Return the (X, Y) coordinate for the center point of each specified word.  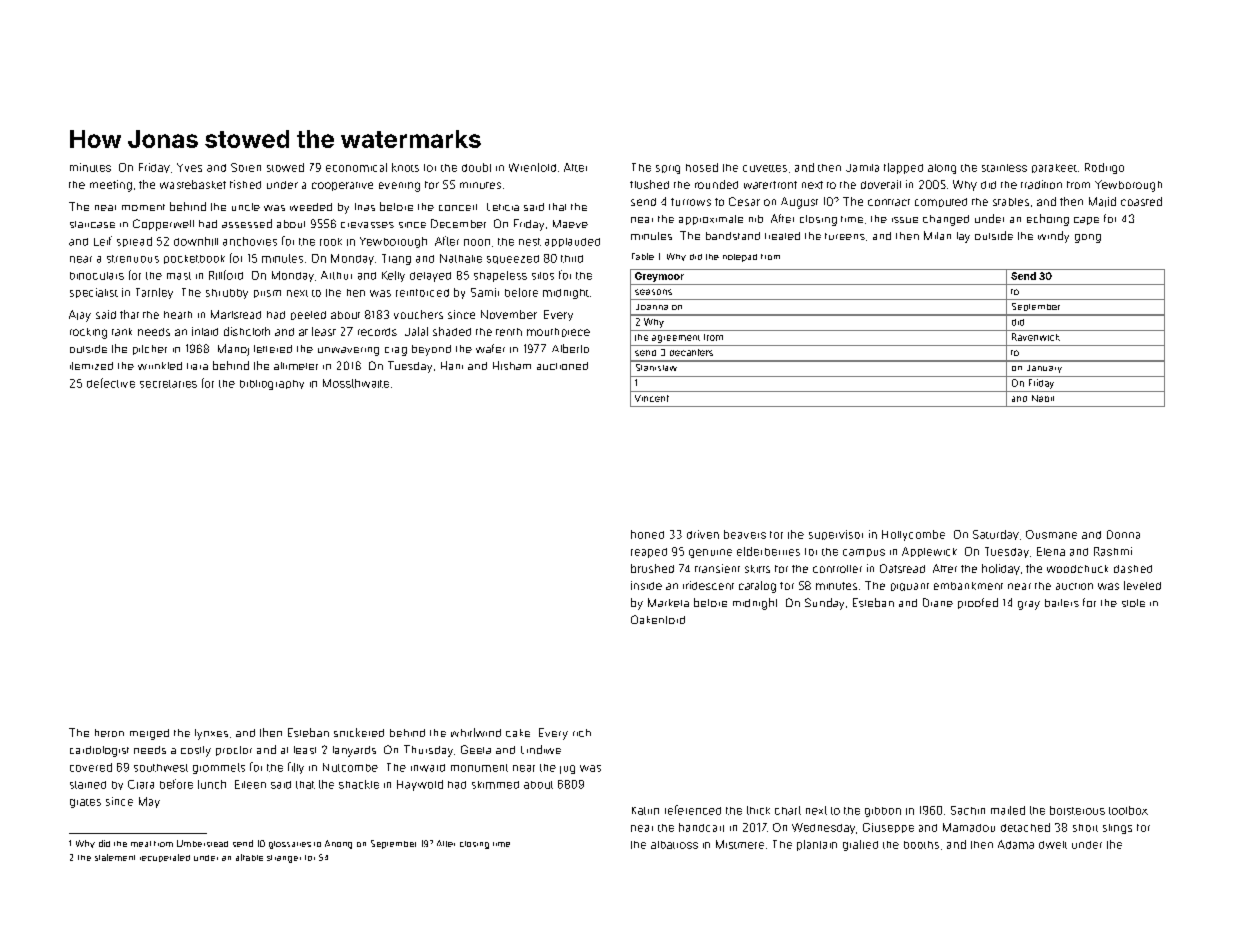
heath (178, 315)
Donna (1123, 534)
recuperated (165, 858)
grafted (860, 845)
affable (249, 857)
